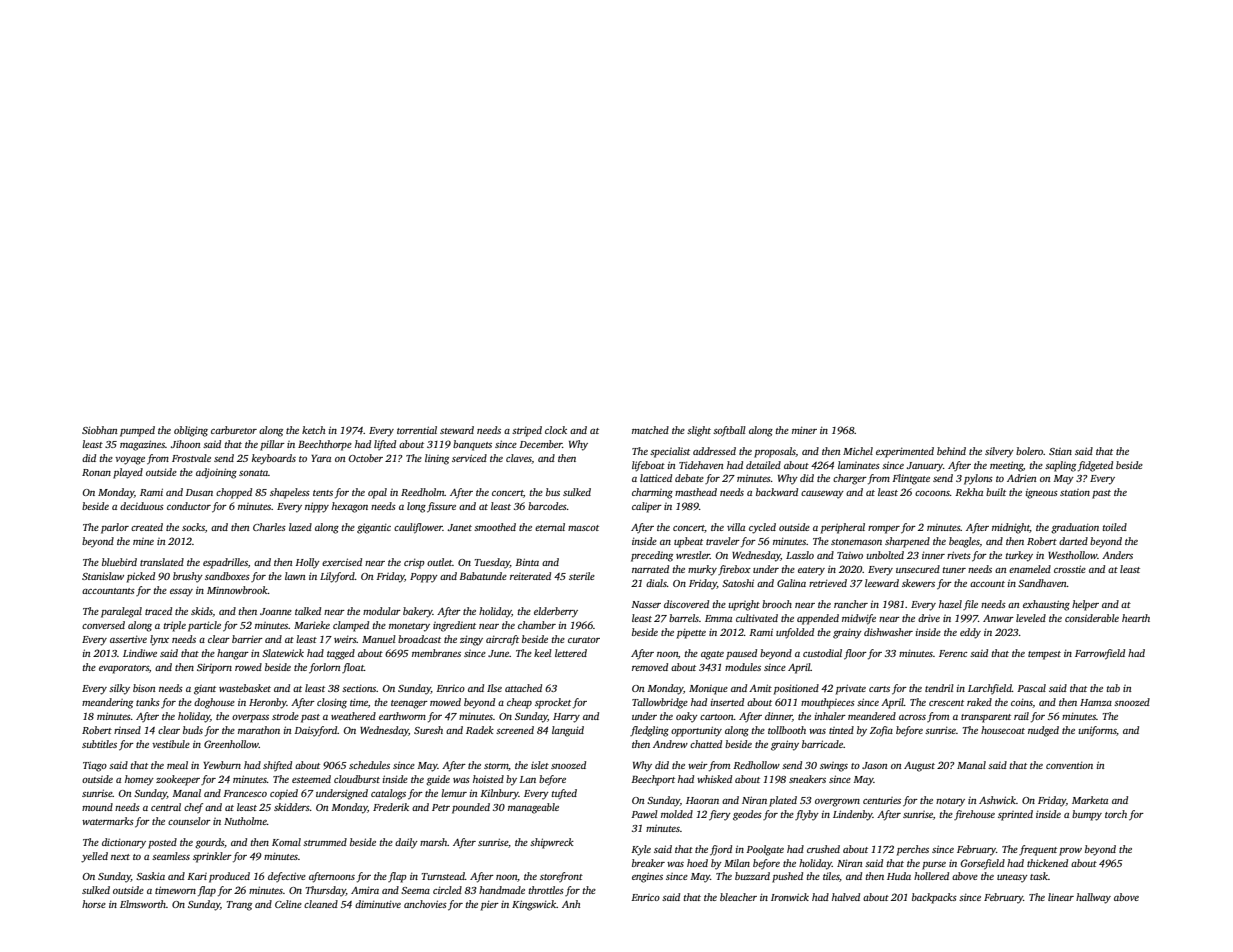 The width and height of the screenshot is (1233, 952). I want to click on December, so click(541, 444).
